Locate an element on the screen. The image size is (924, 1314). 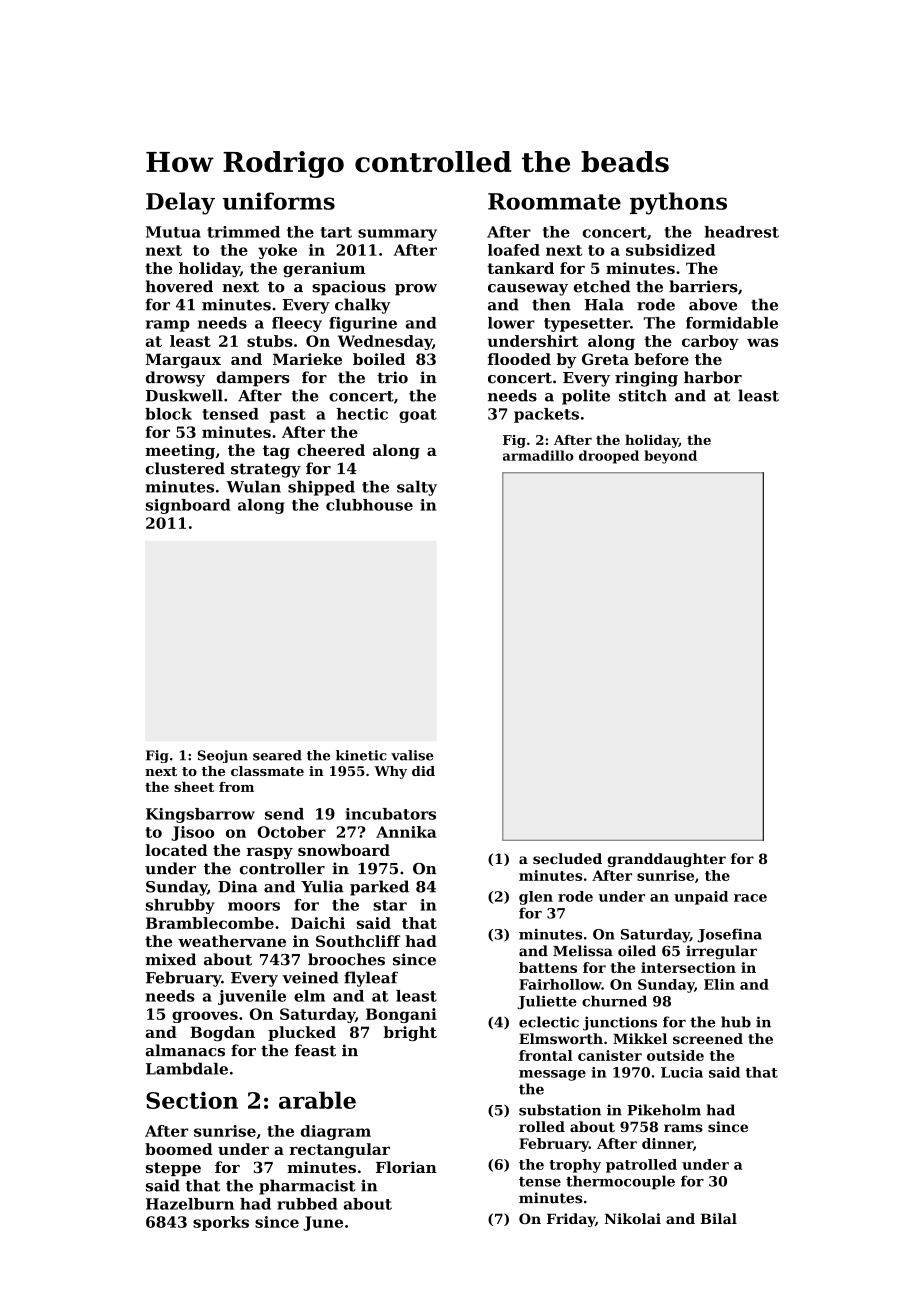
pythons is located at coordinates (678, 203).
